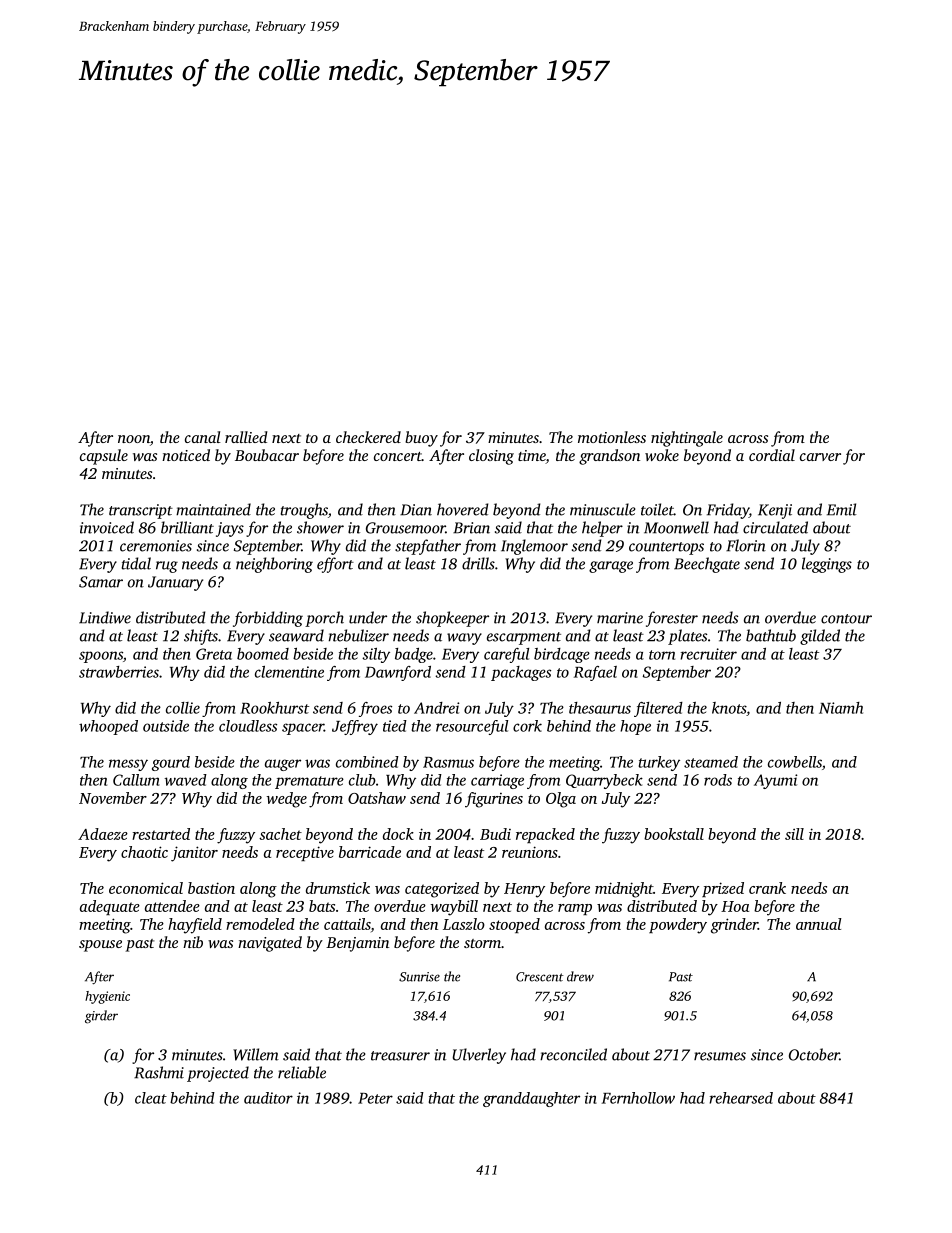  I want to click on navigated, so click(270, 944).
